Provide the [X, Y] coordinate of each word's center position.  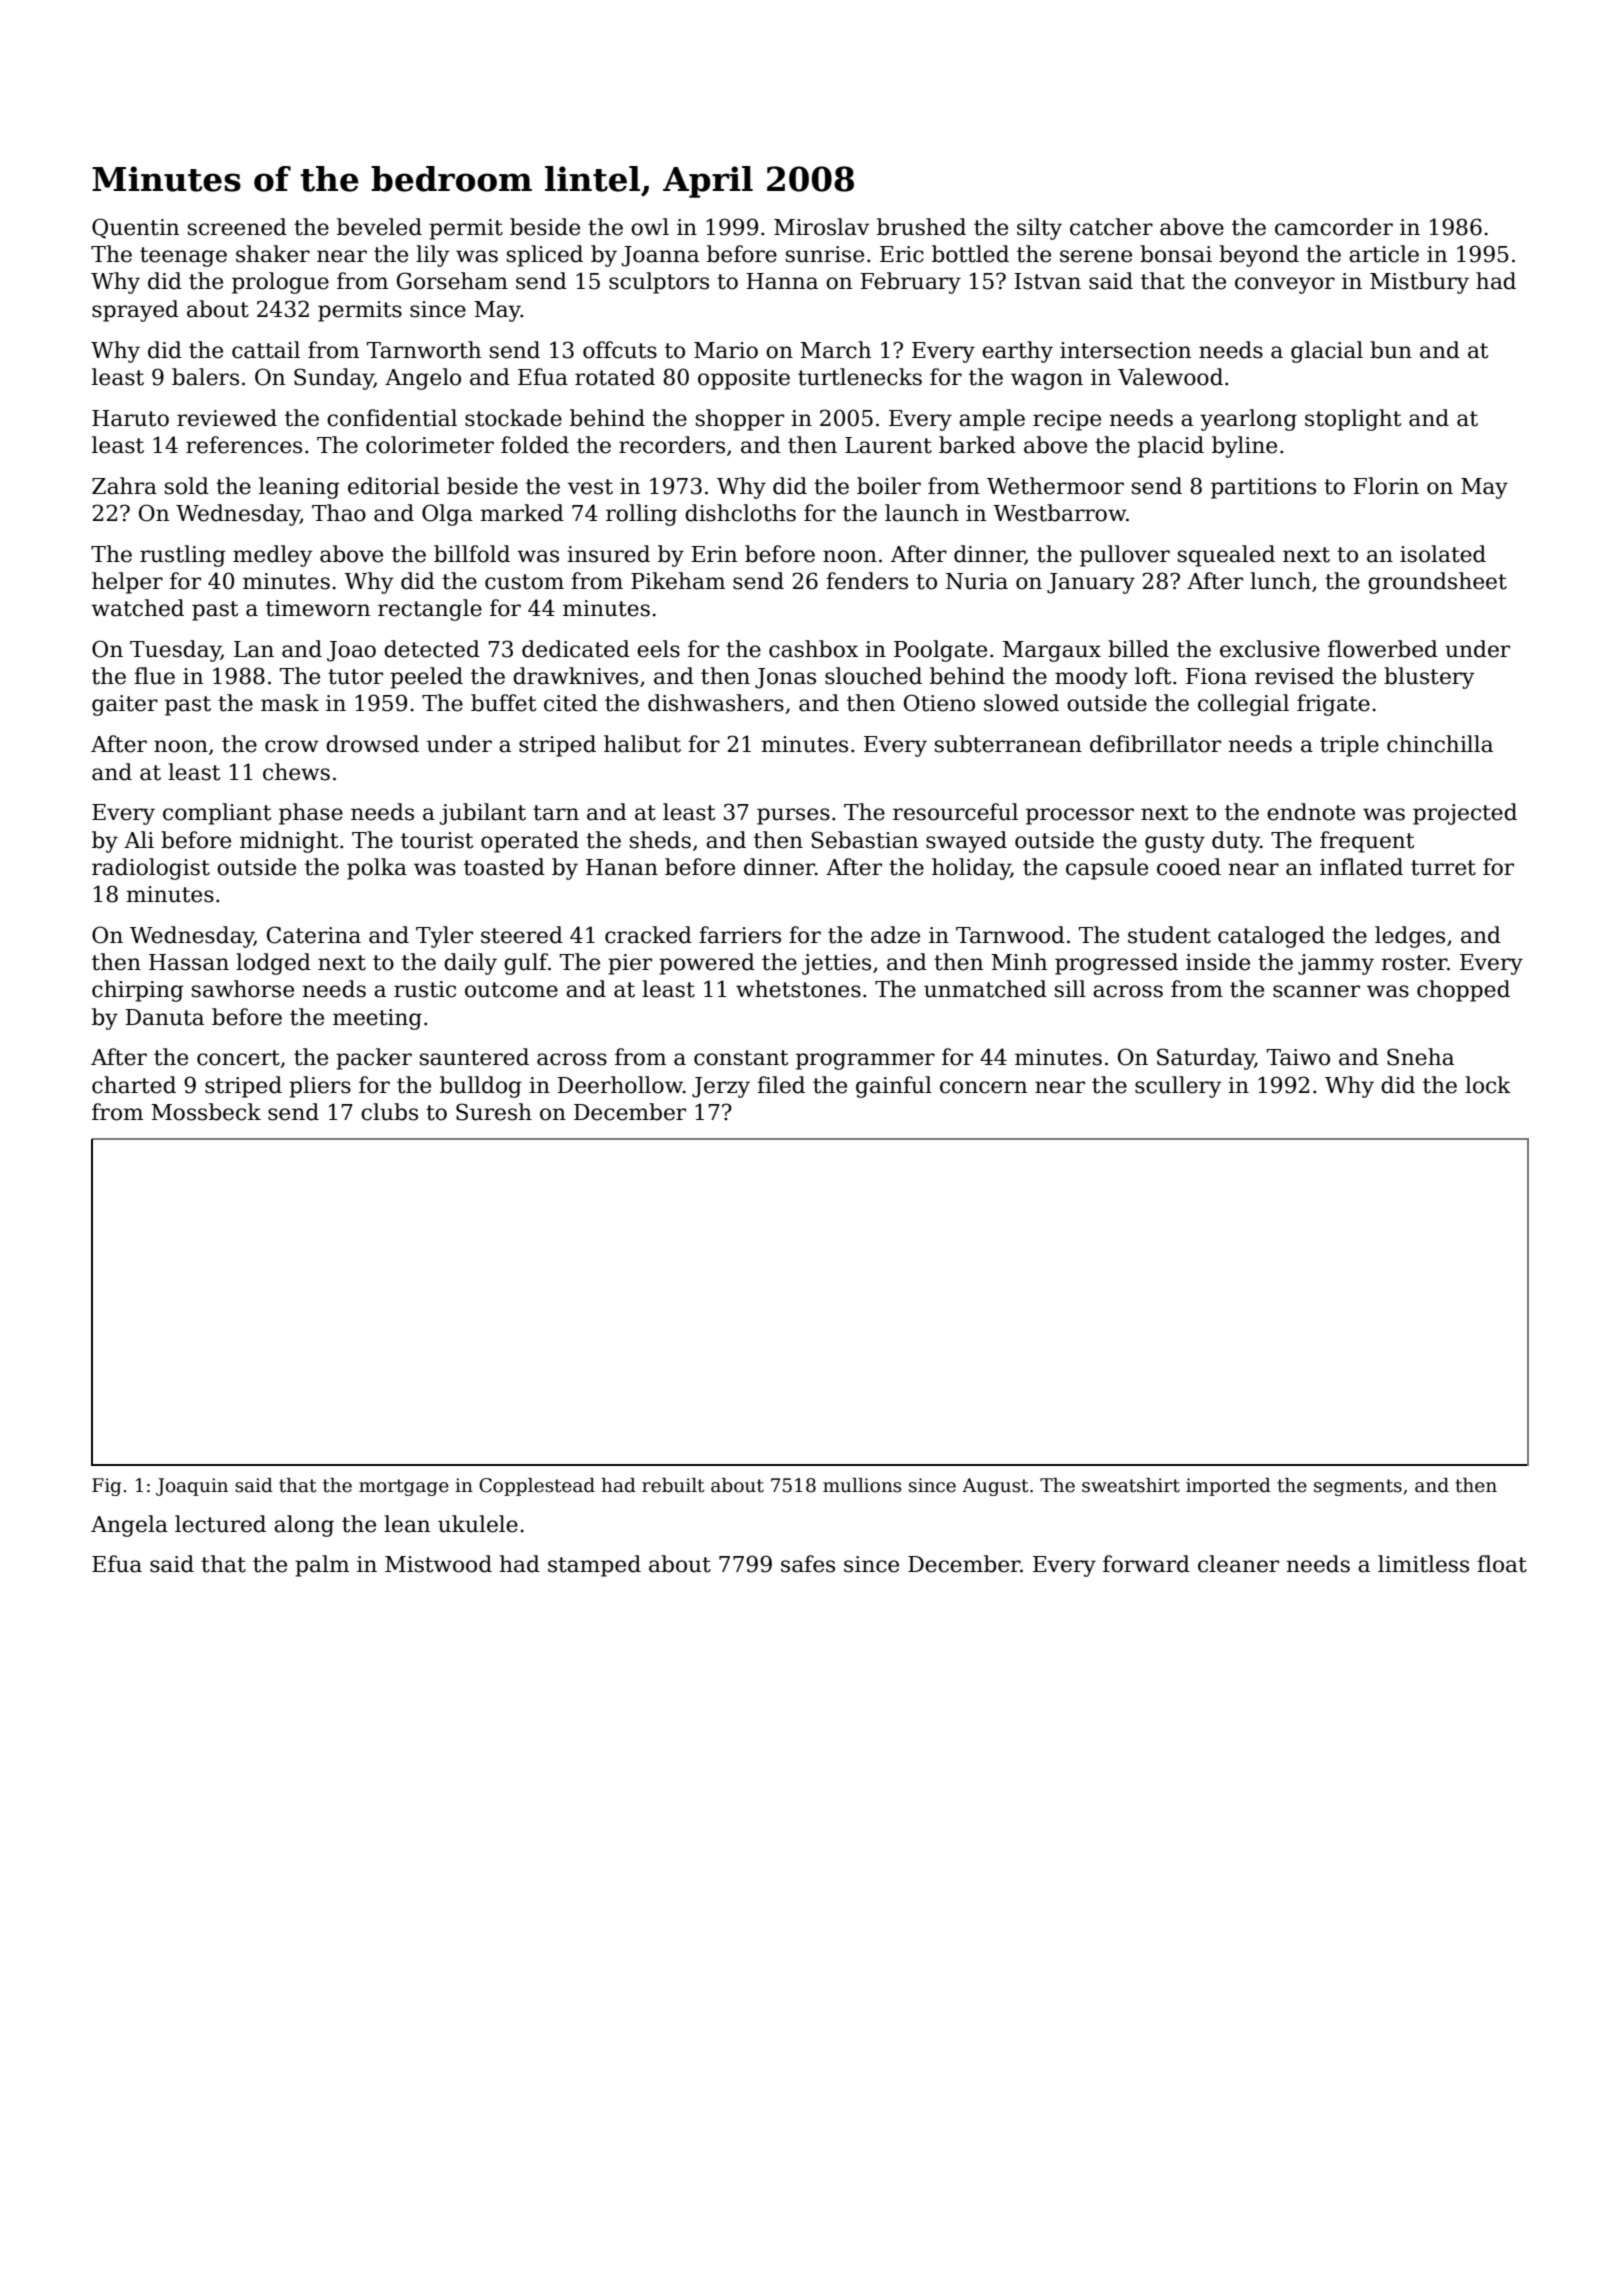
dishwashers [716, 703]
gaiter [125, 705]
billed [1138, 649]
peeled [426, 678]
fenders [867, 581]
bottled [970, 254]
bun [1391, 350]
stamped [594, 1566]
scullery [1178, 1087]
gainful [894, 1087]
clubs [389, 1112]
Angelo [423, 379]
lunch [1280, 581]
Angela [129, 1526]
